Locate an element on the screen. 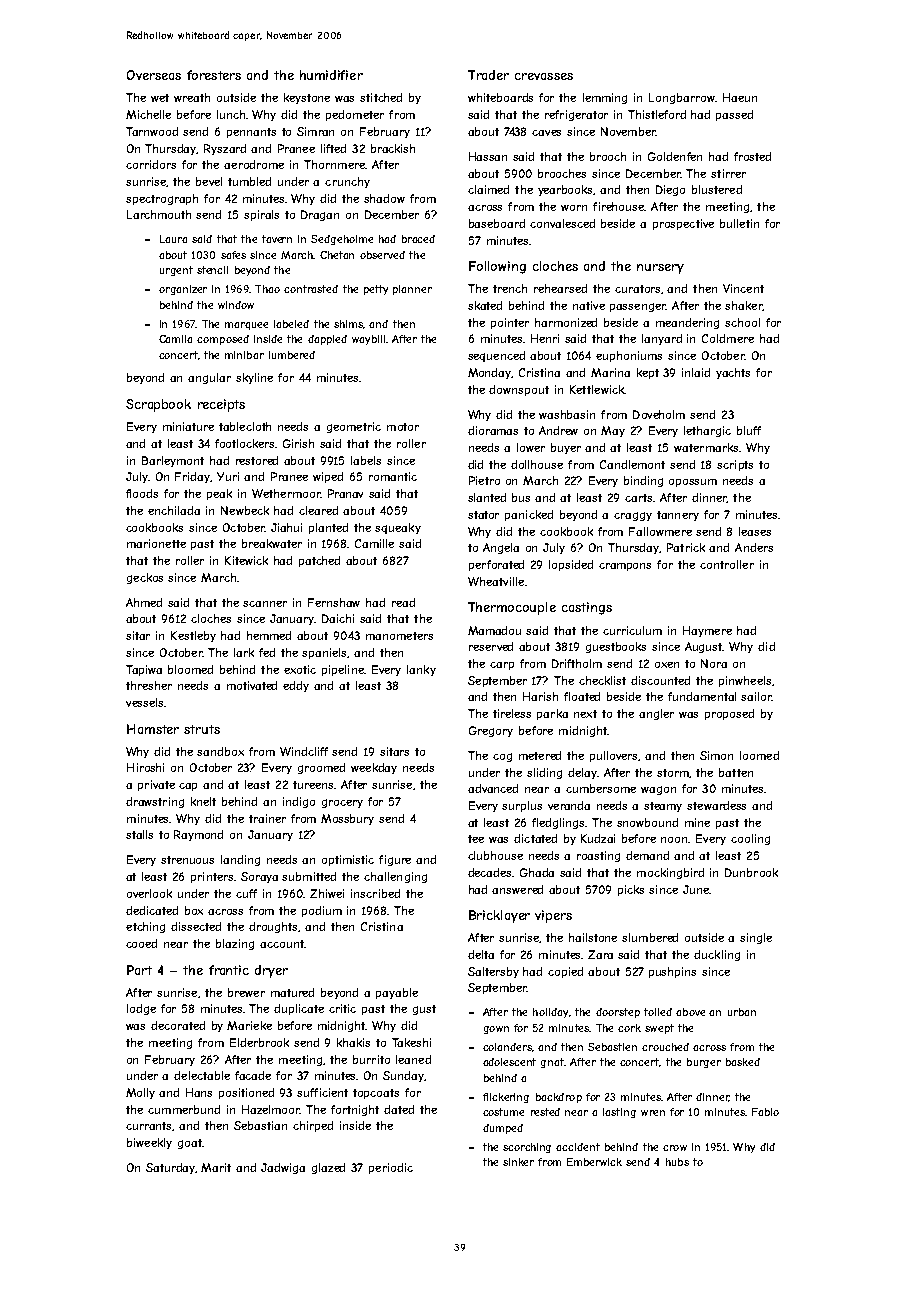  downspout is located at coordinates (519, 390).
